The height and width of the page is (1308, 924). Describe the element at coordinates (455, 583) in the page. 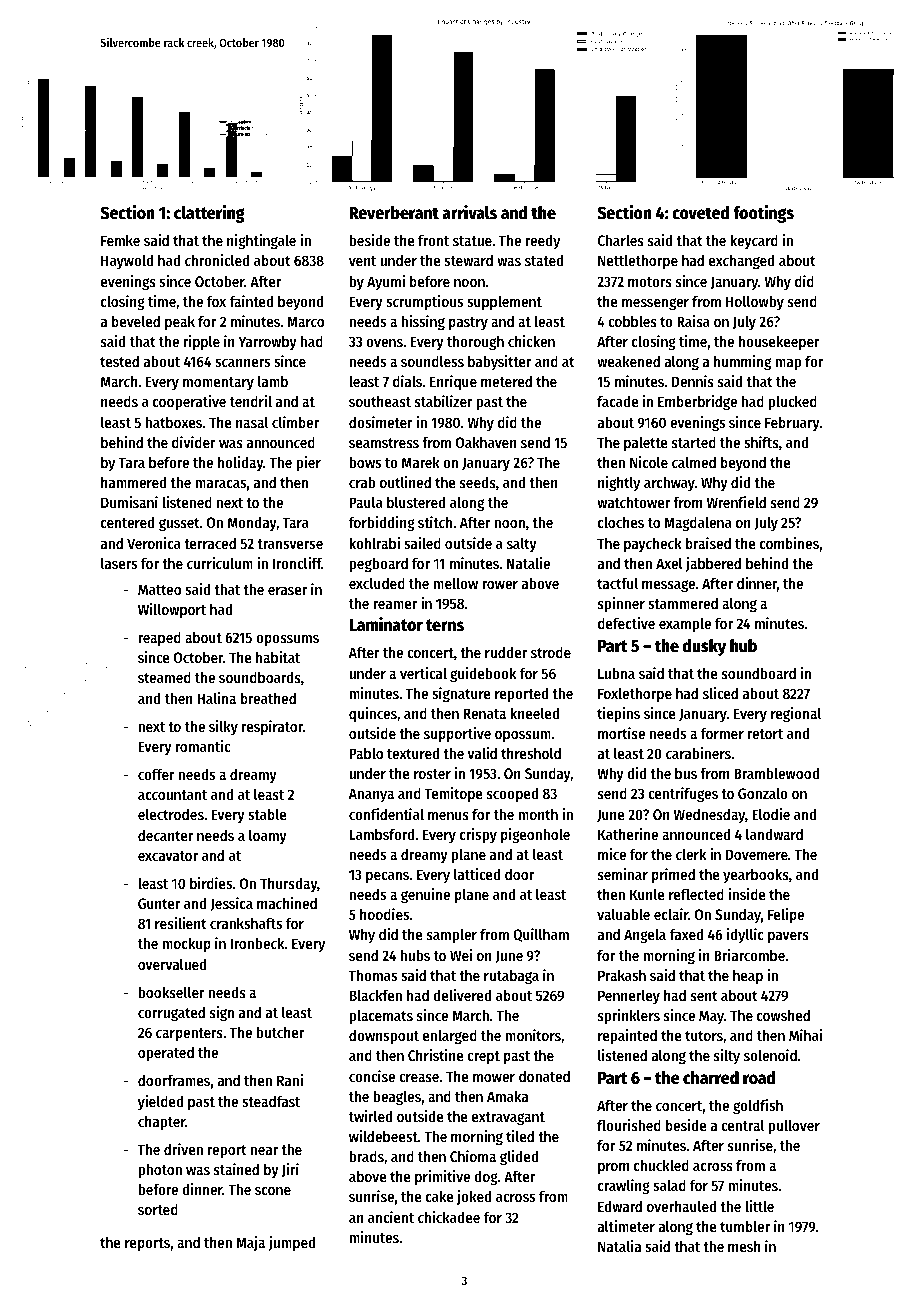

I see `mellow` at that location.
